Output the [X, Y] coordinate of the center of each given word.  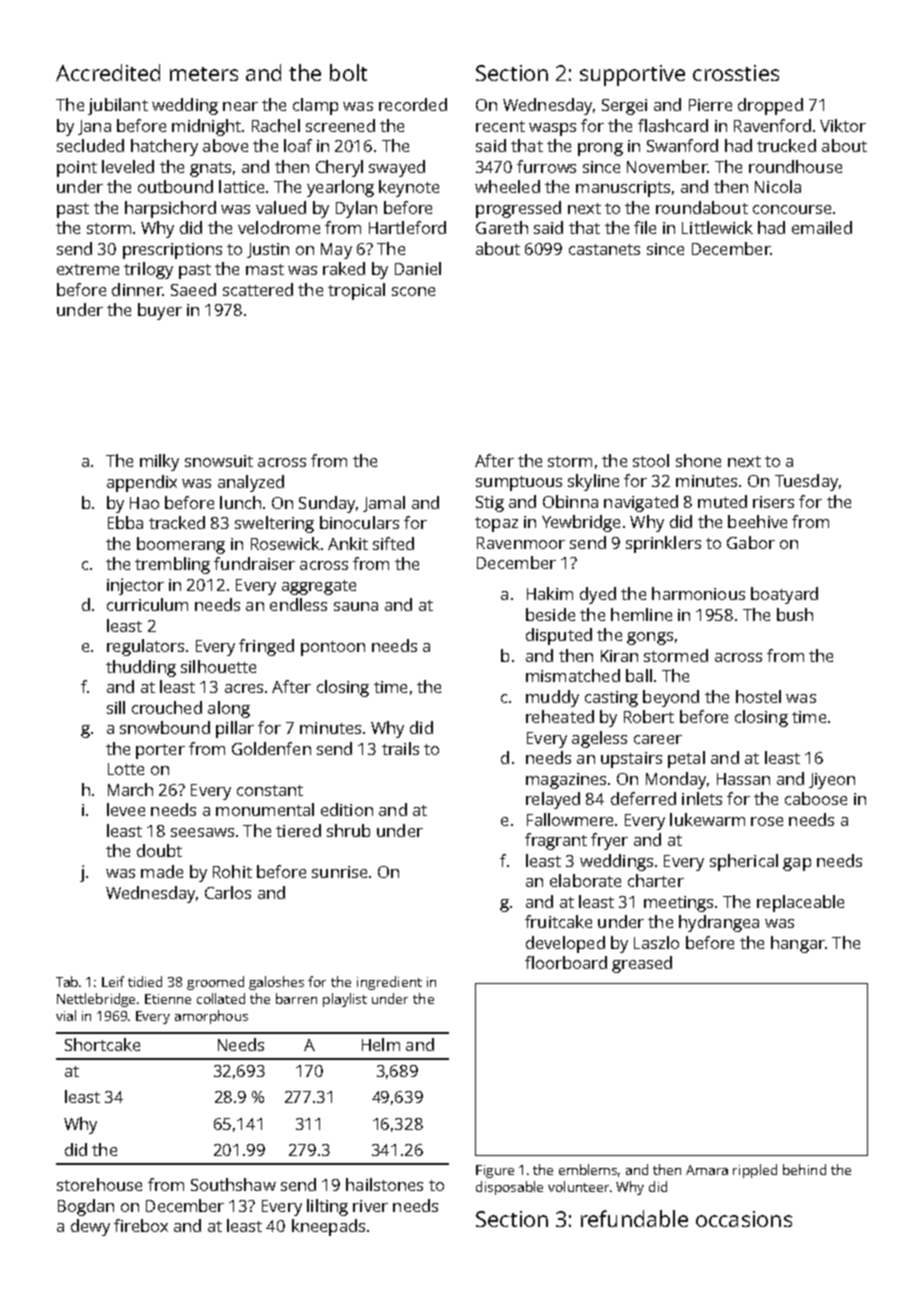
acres [244, 688]
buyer [160, 311]
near [240, 106]
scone [413, 291]
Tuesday [806, 482]
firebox [141, 1225]
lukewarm [707, 819]
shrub [348, 830]
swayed [397, 168]
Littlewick [717, 227]
